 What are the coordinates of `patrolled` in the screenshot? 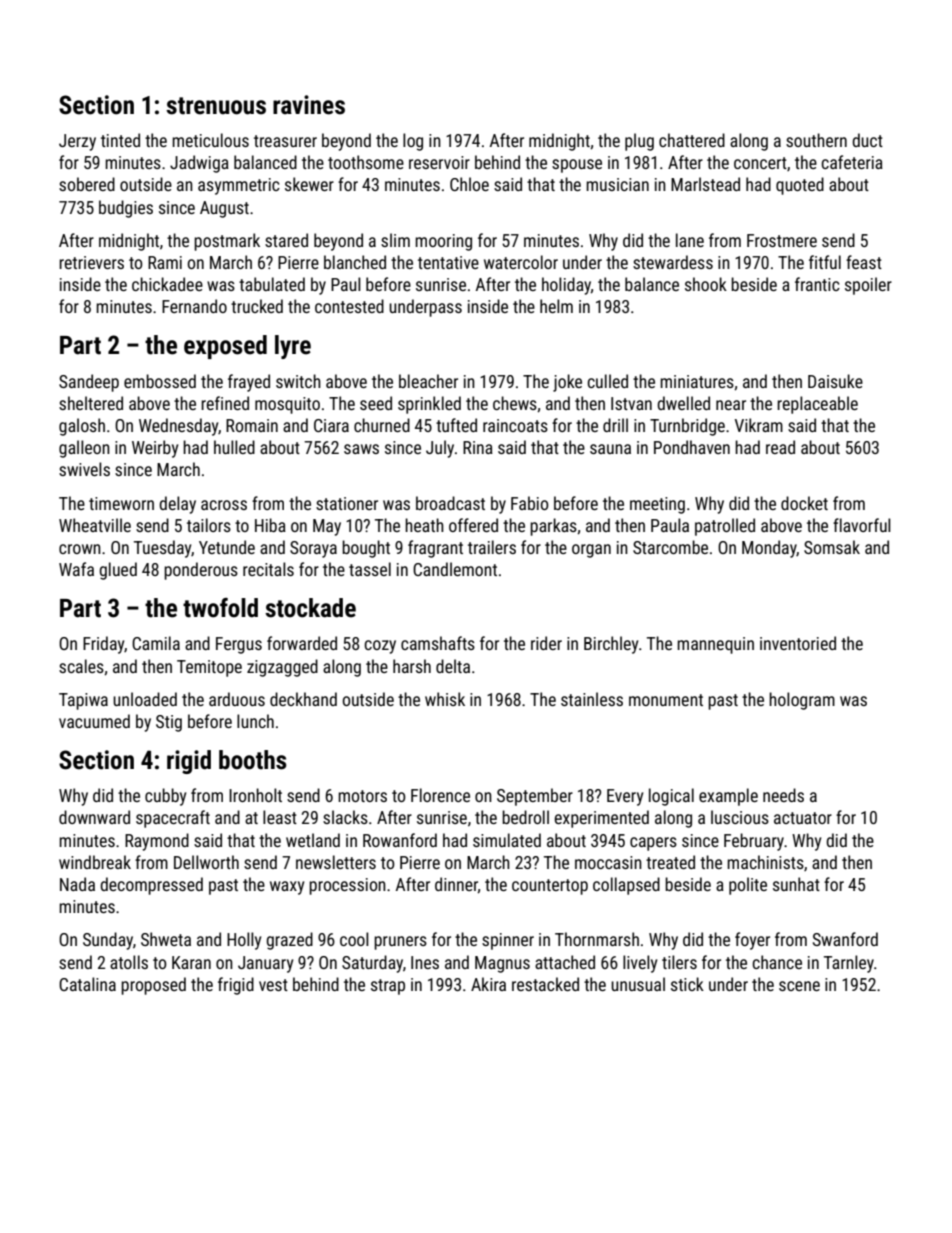 It's located at (725, 527).
